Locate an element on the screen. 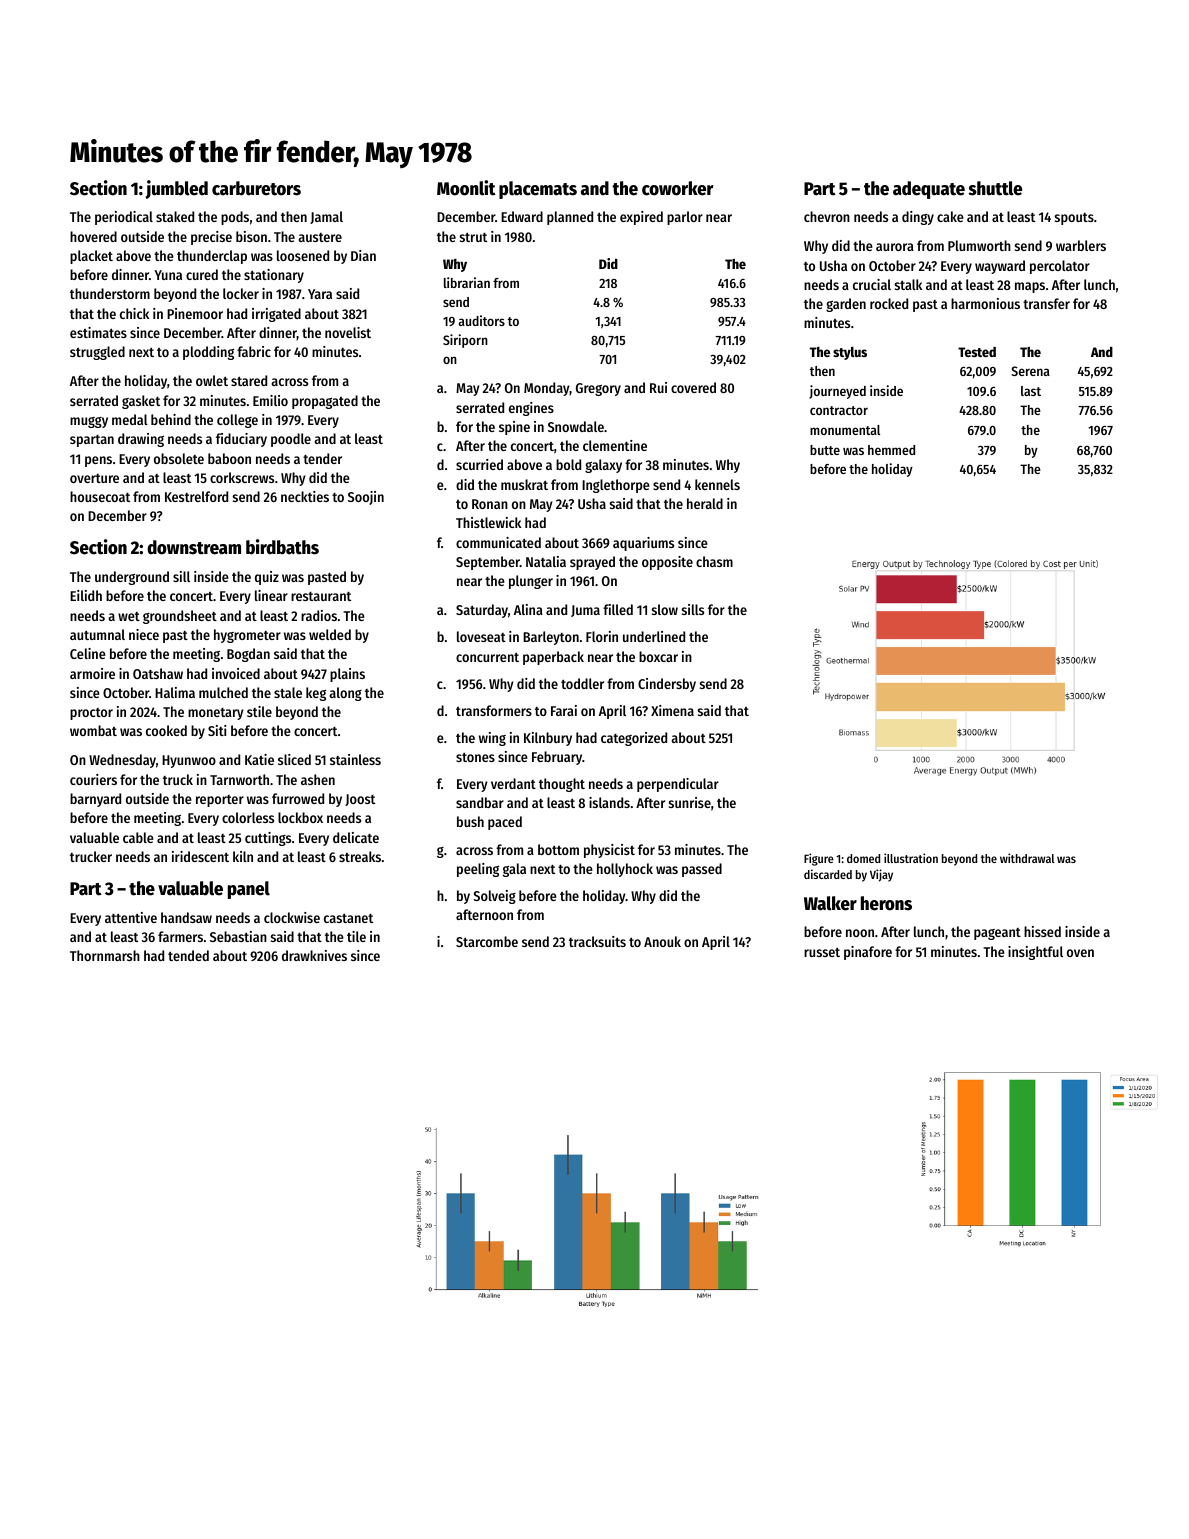 This screenshot has width=1189, height=1539. panel is located at coordinates (249, 890).
